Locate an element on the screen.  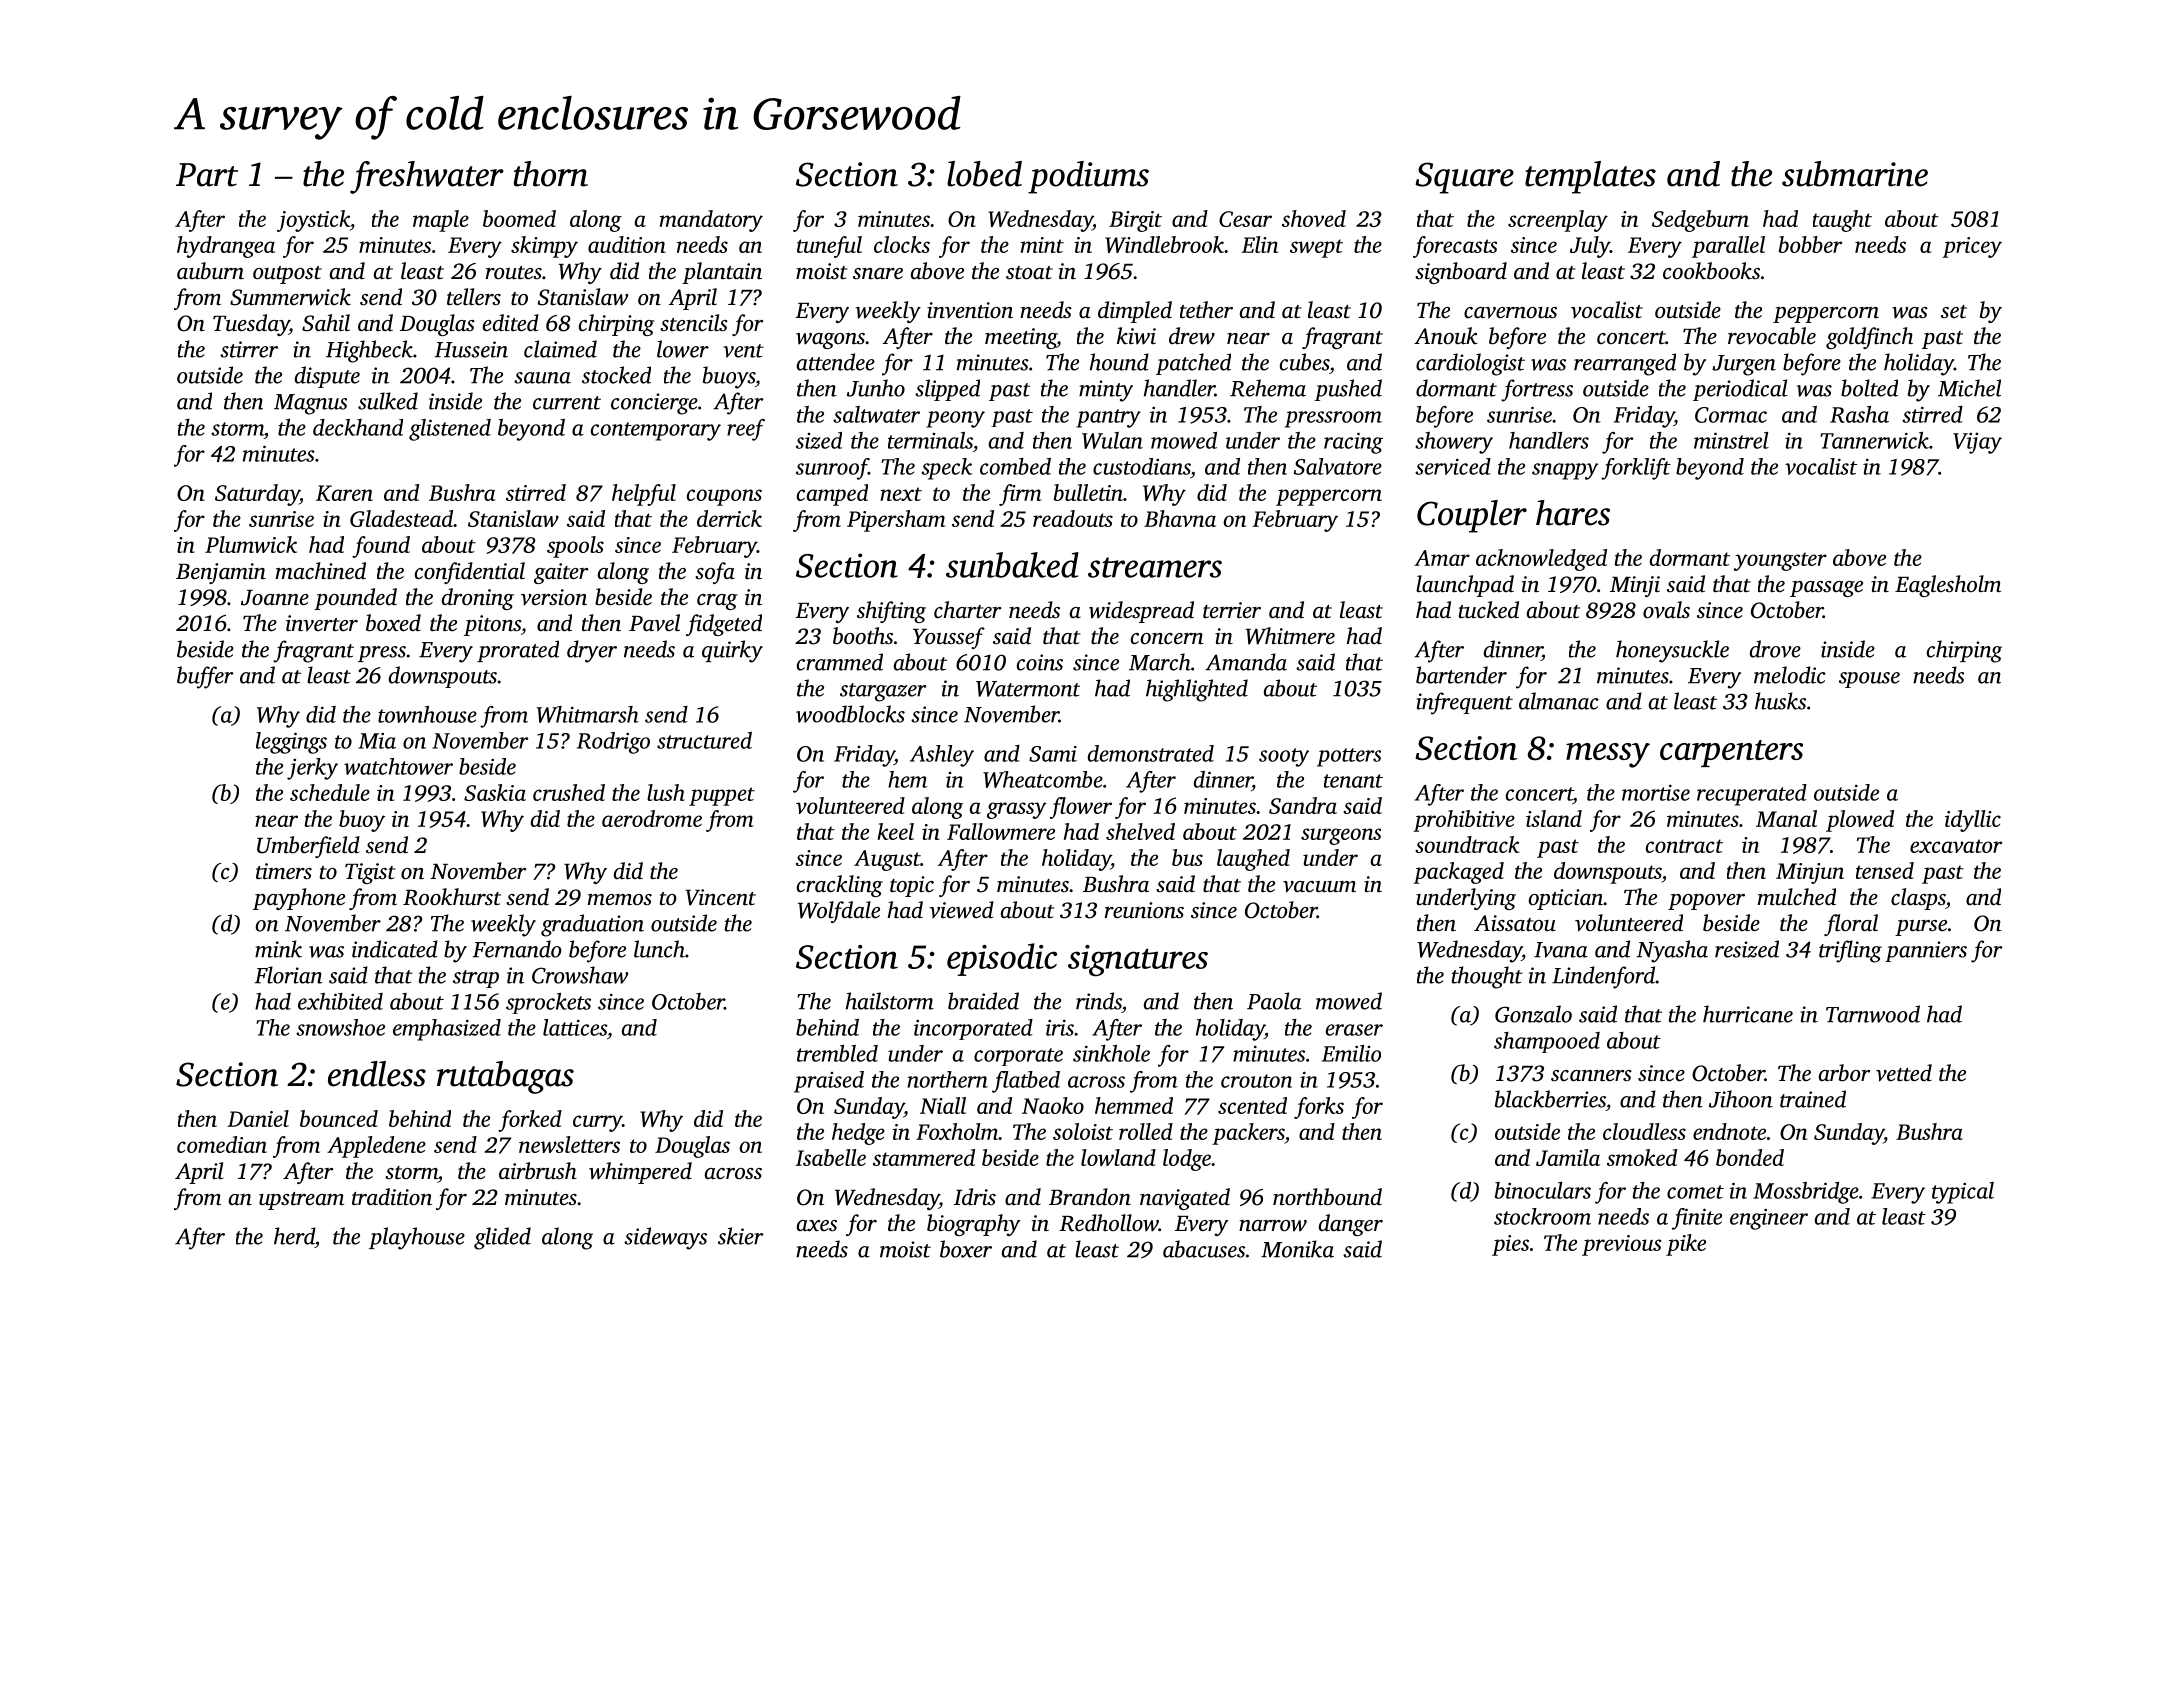
townhouse is located at coordinates (427, 714).
